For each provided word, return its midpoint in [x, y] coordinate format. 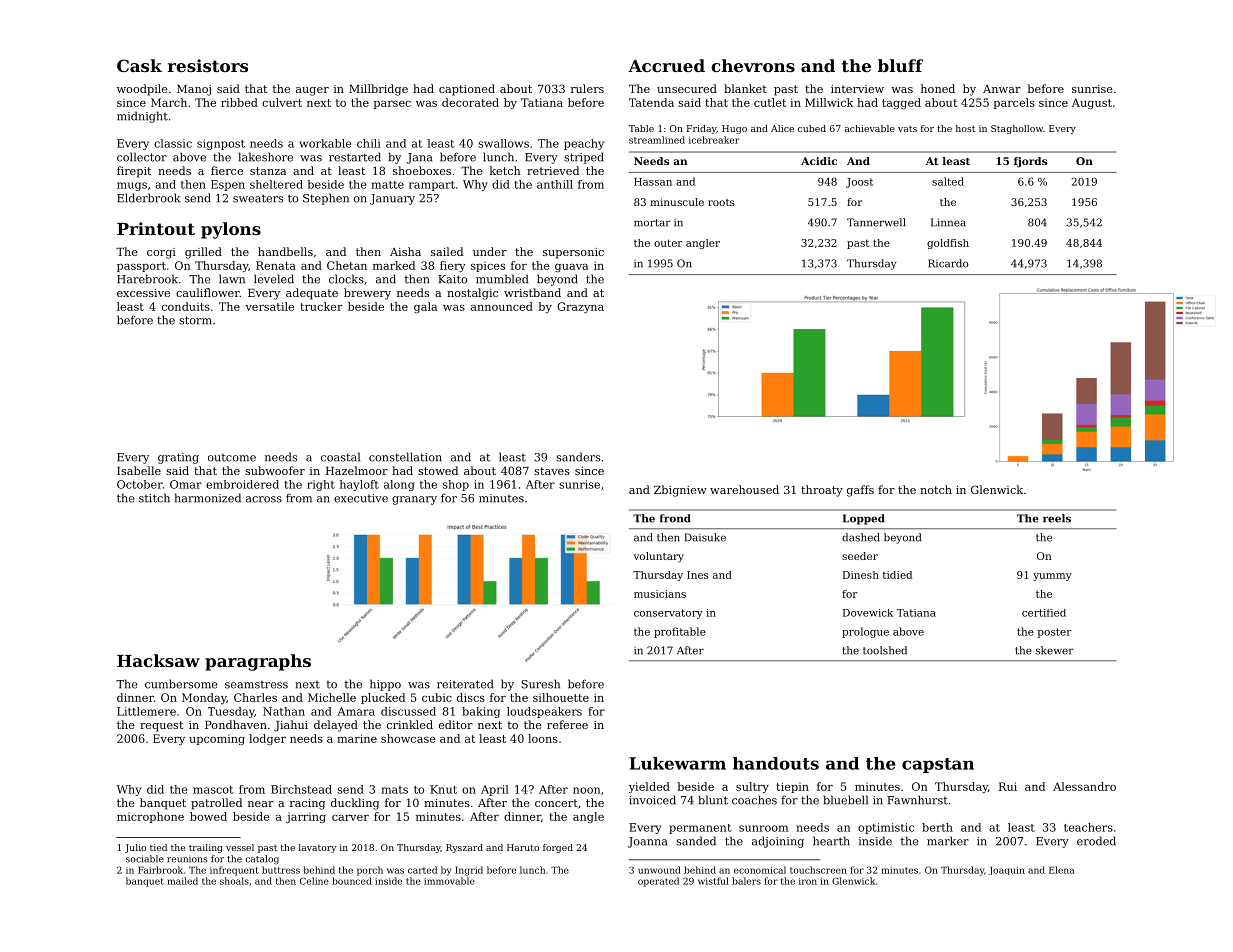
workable [325, 143]
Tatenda [651, 102]
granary [414, 500]
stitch [154, 498]
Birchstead [301, 789]
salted [948, 181]
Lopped [864, 519]
